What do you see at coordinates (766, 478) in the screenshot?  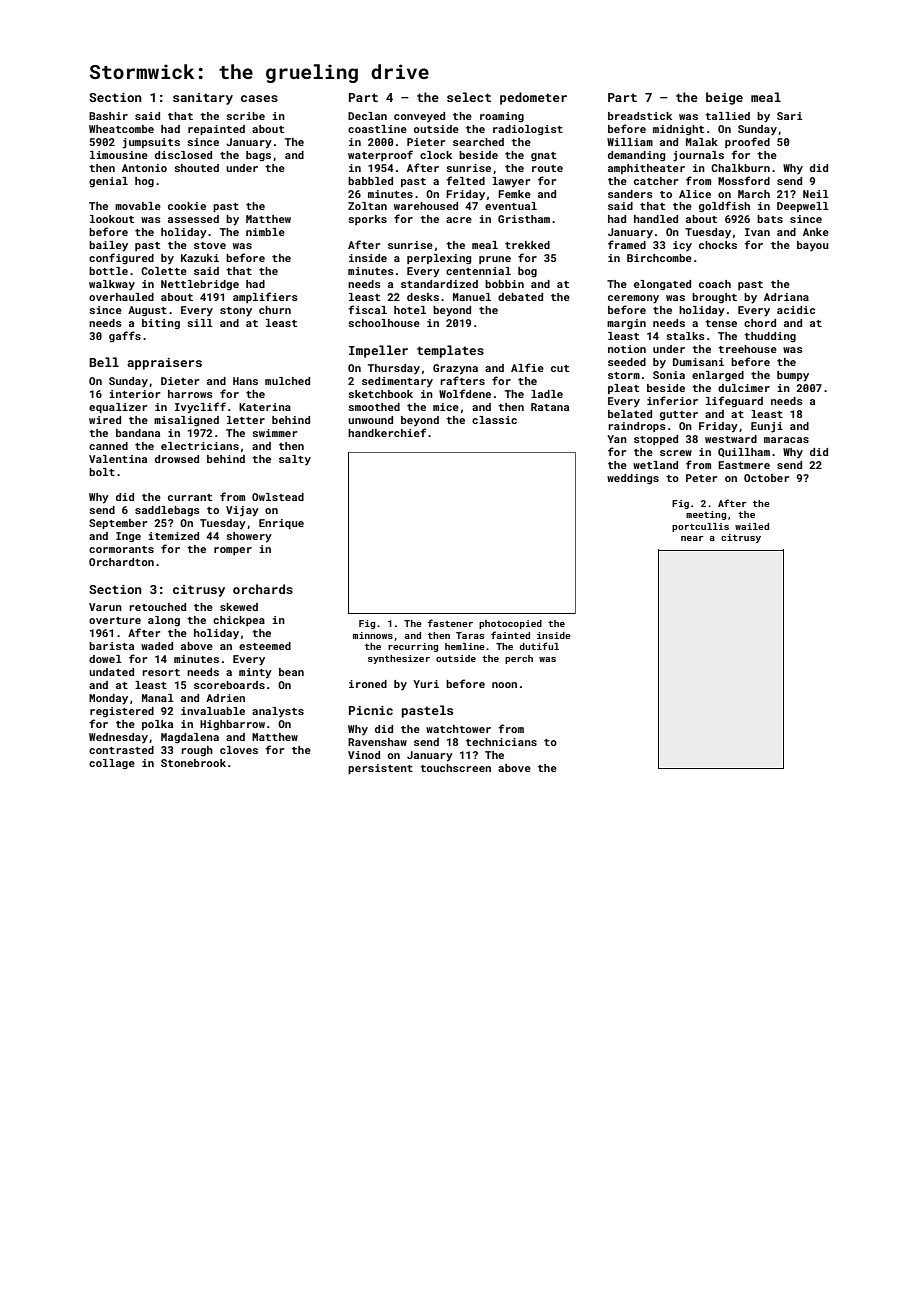 I see `October` at bounding box center [766, 478].
